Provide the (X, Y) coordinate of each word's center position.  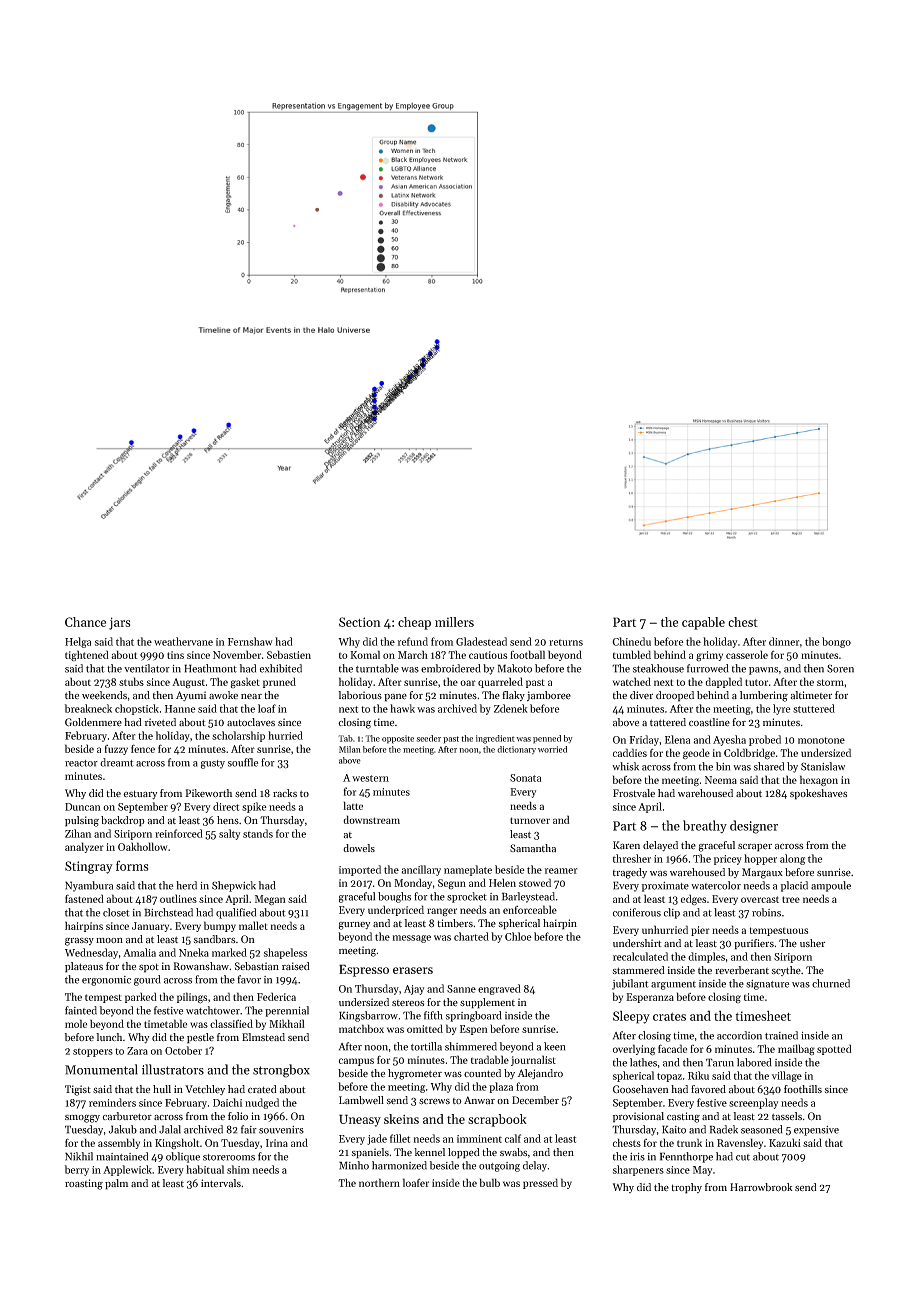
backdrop (123, 821)
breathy (705, 826)
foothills (803, 1089)
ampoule (831, 886)
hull (162, 1089)
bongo (836, 642)
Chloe (518, 936)
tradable (490, 1059)
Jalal (170, 1129)
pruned (279, 682)
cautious (488, 655)
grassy (79, 941)
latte (353, 805)
